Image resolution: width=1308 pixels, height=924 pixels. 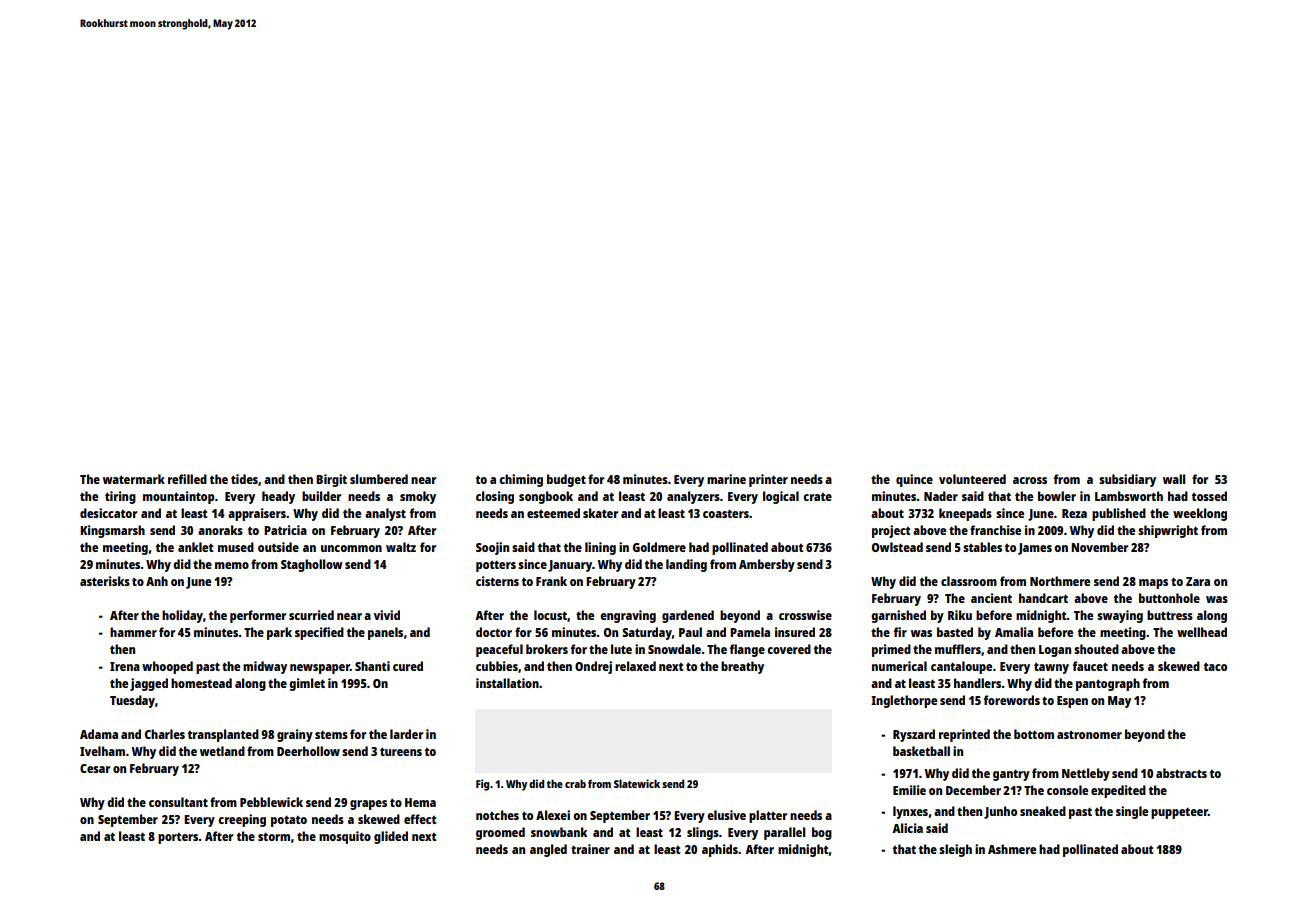 What do you see at coordinates (312, 565) in the page?
I see `Staghollow` at bounding box center [312, 565].
